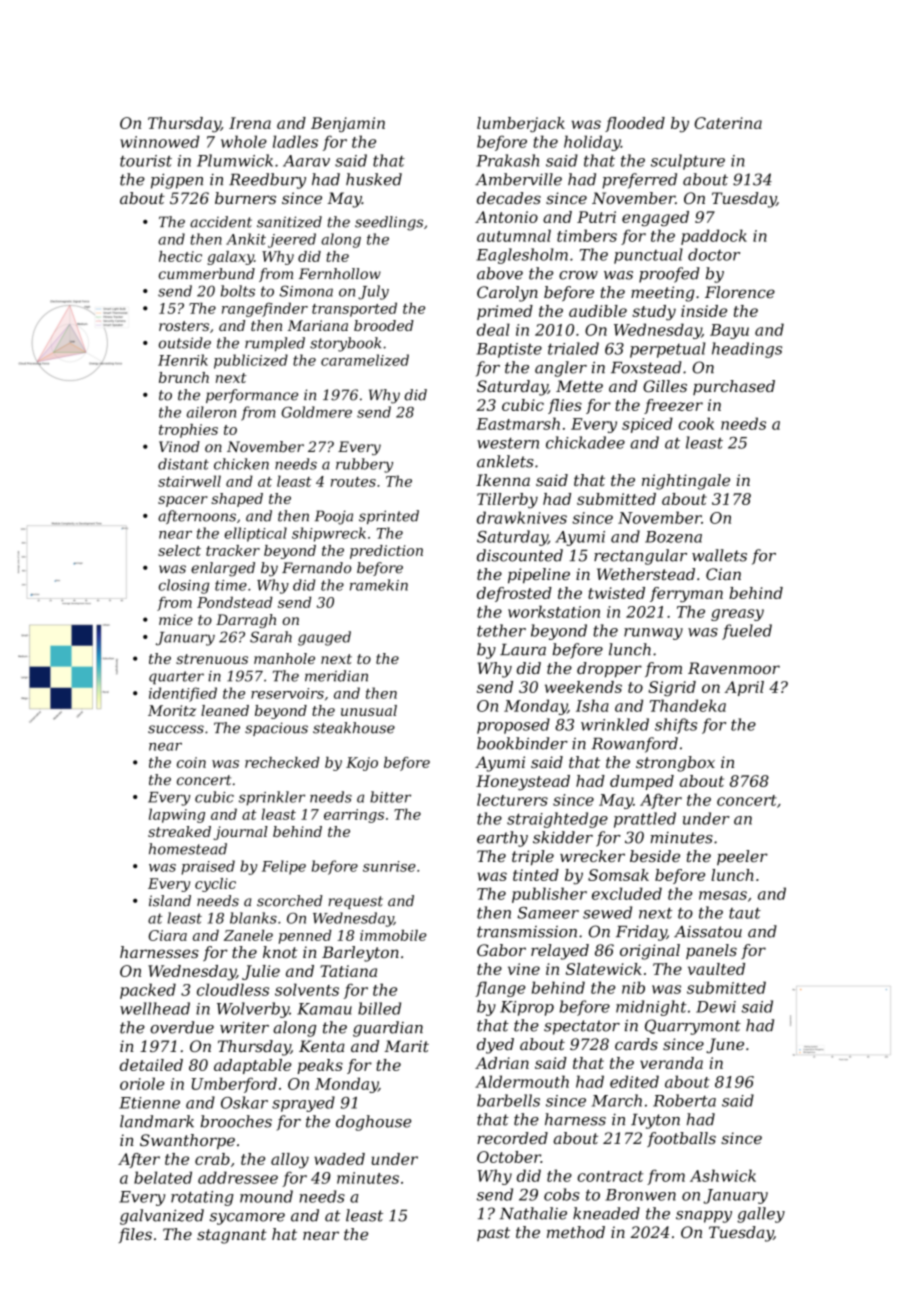 The height and width of the document is (1316, 908). Describe the element at coordinates (250, 123) in the document. I see `Irena` at that location.
